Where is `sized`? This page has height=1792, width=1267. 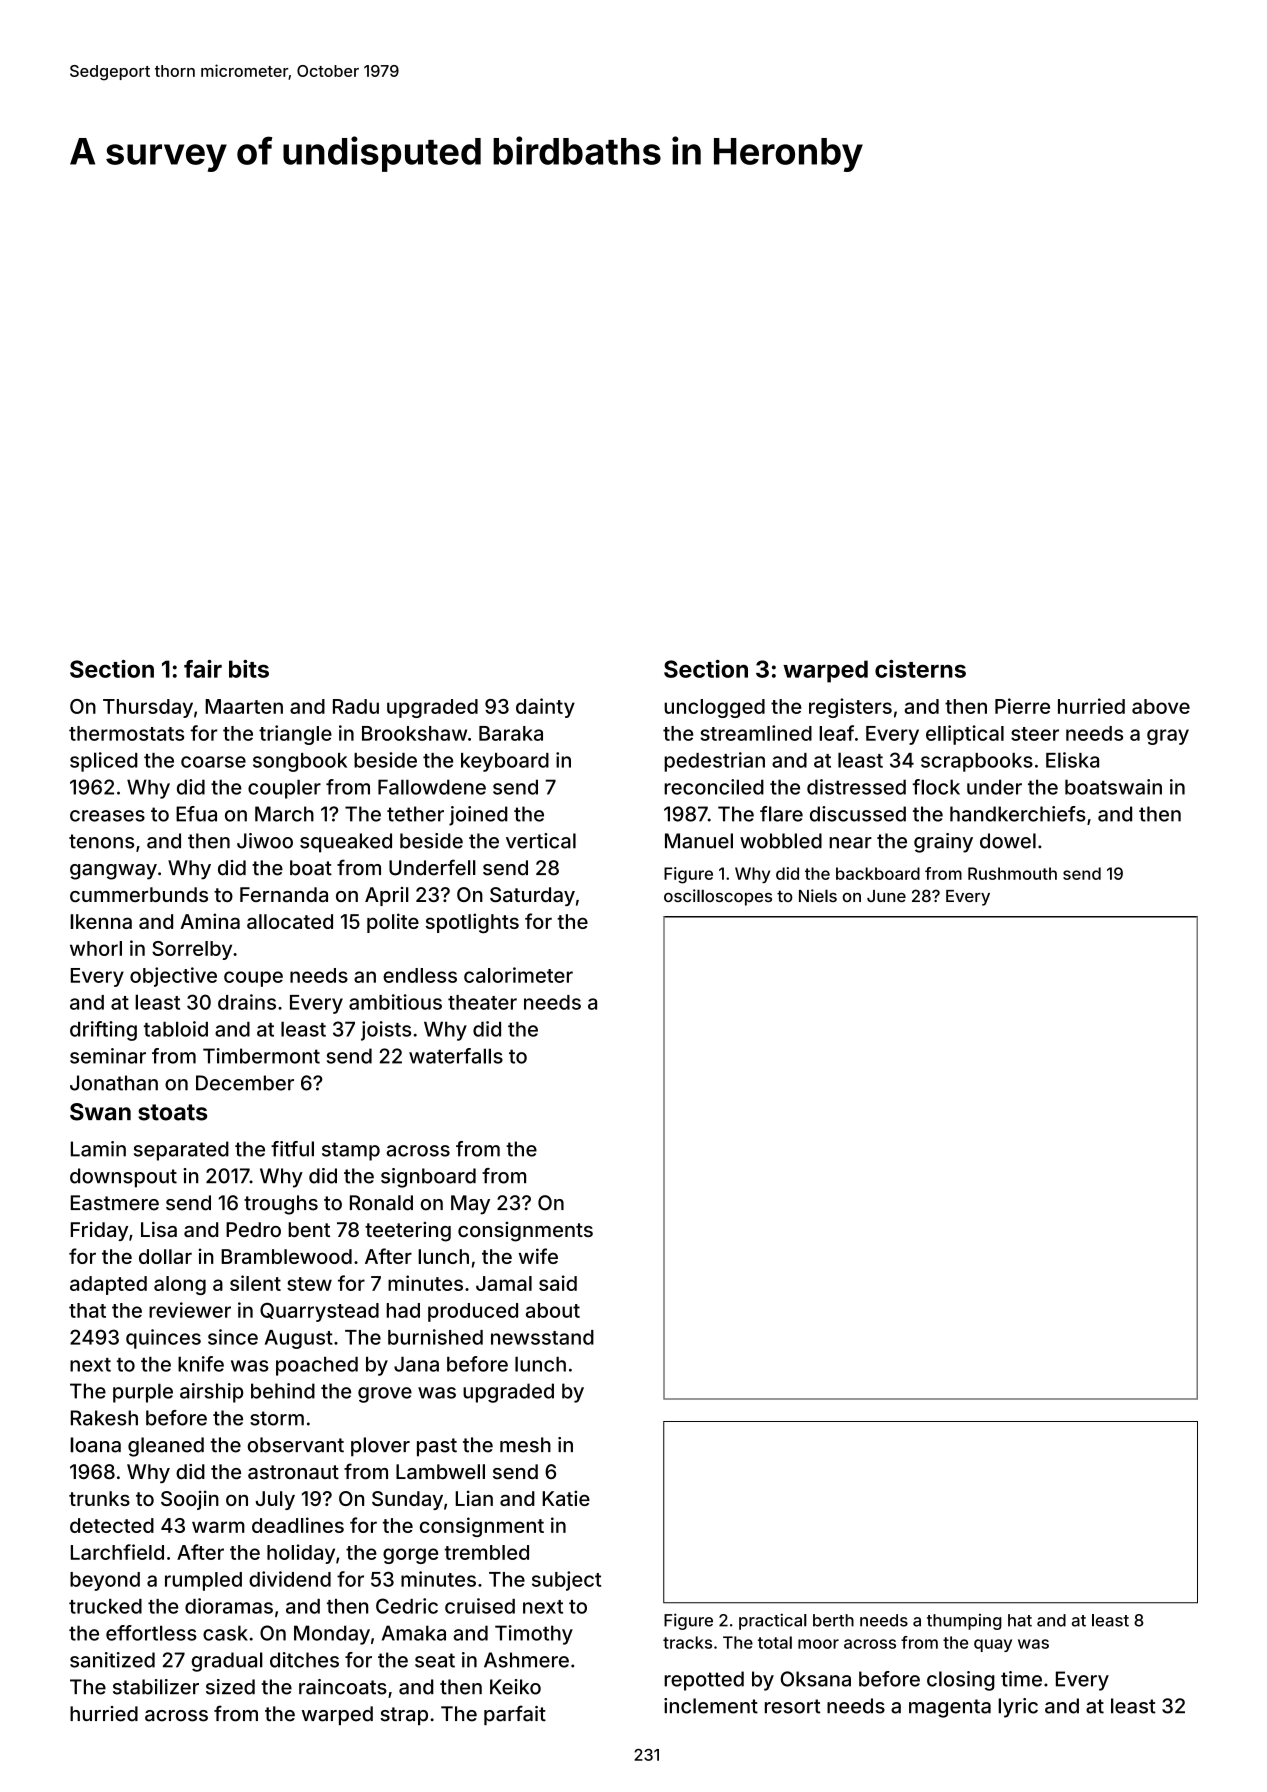
sized is located at coordinates (230, 1687).
